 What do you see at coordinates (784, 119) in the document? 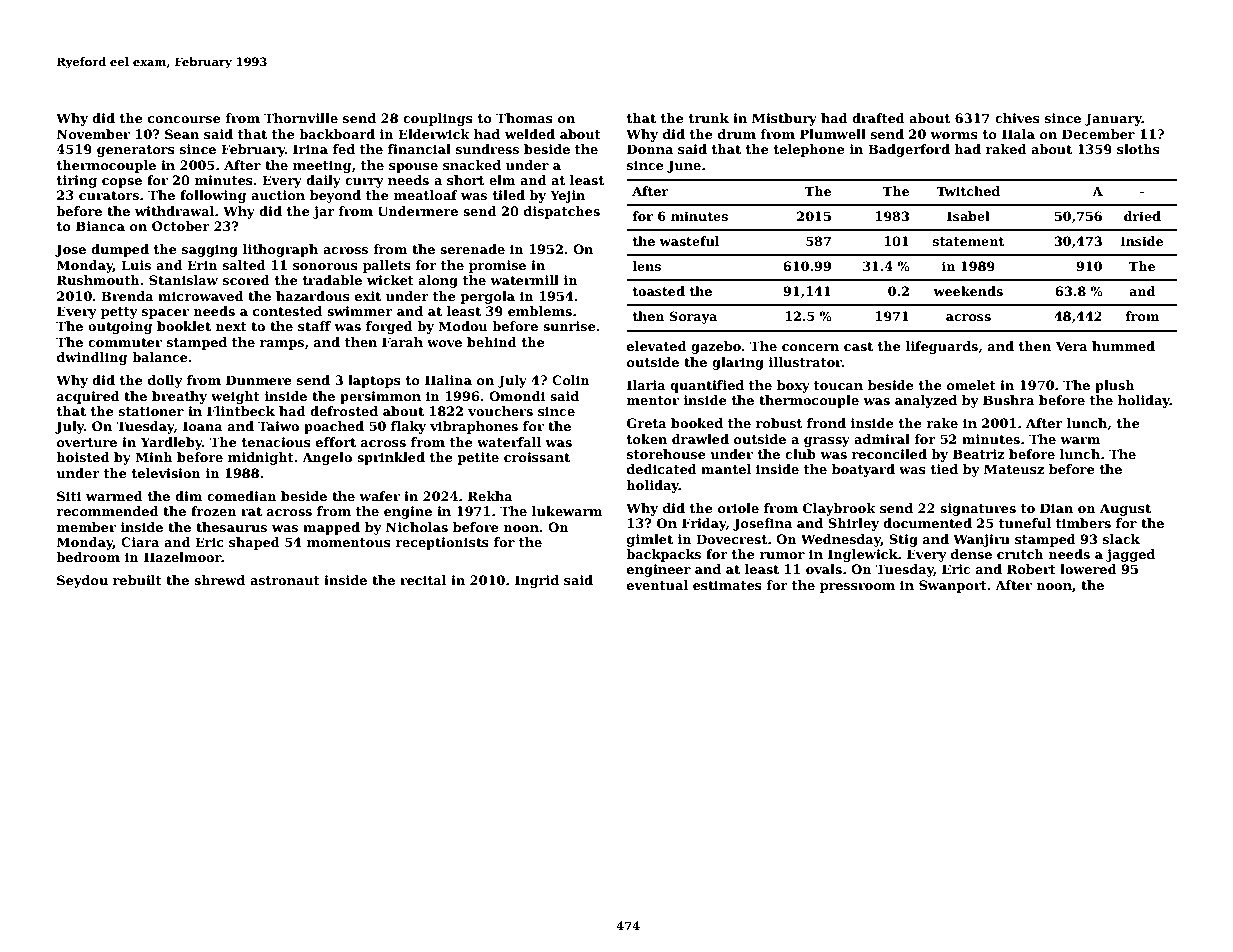
I see `Mistbury` at bounding box center [784, 119].
